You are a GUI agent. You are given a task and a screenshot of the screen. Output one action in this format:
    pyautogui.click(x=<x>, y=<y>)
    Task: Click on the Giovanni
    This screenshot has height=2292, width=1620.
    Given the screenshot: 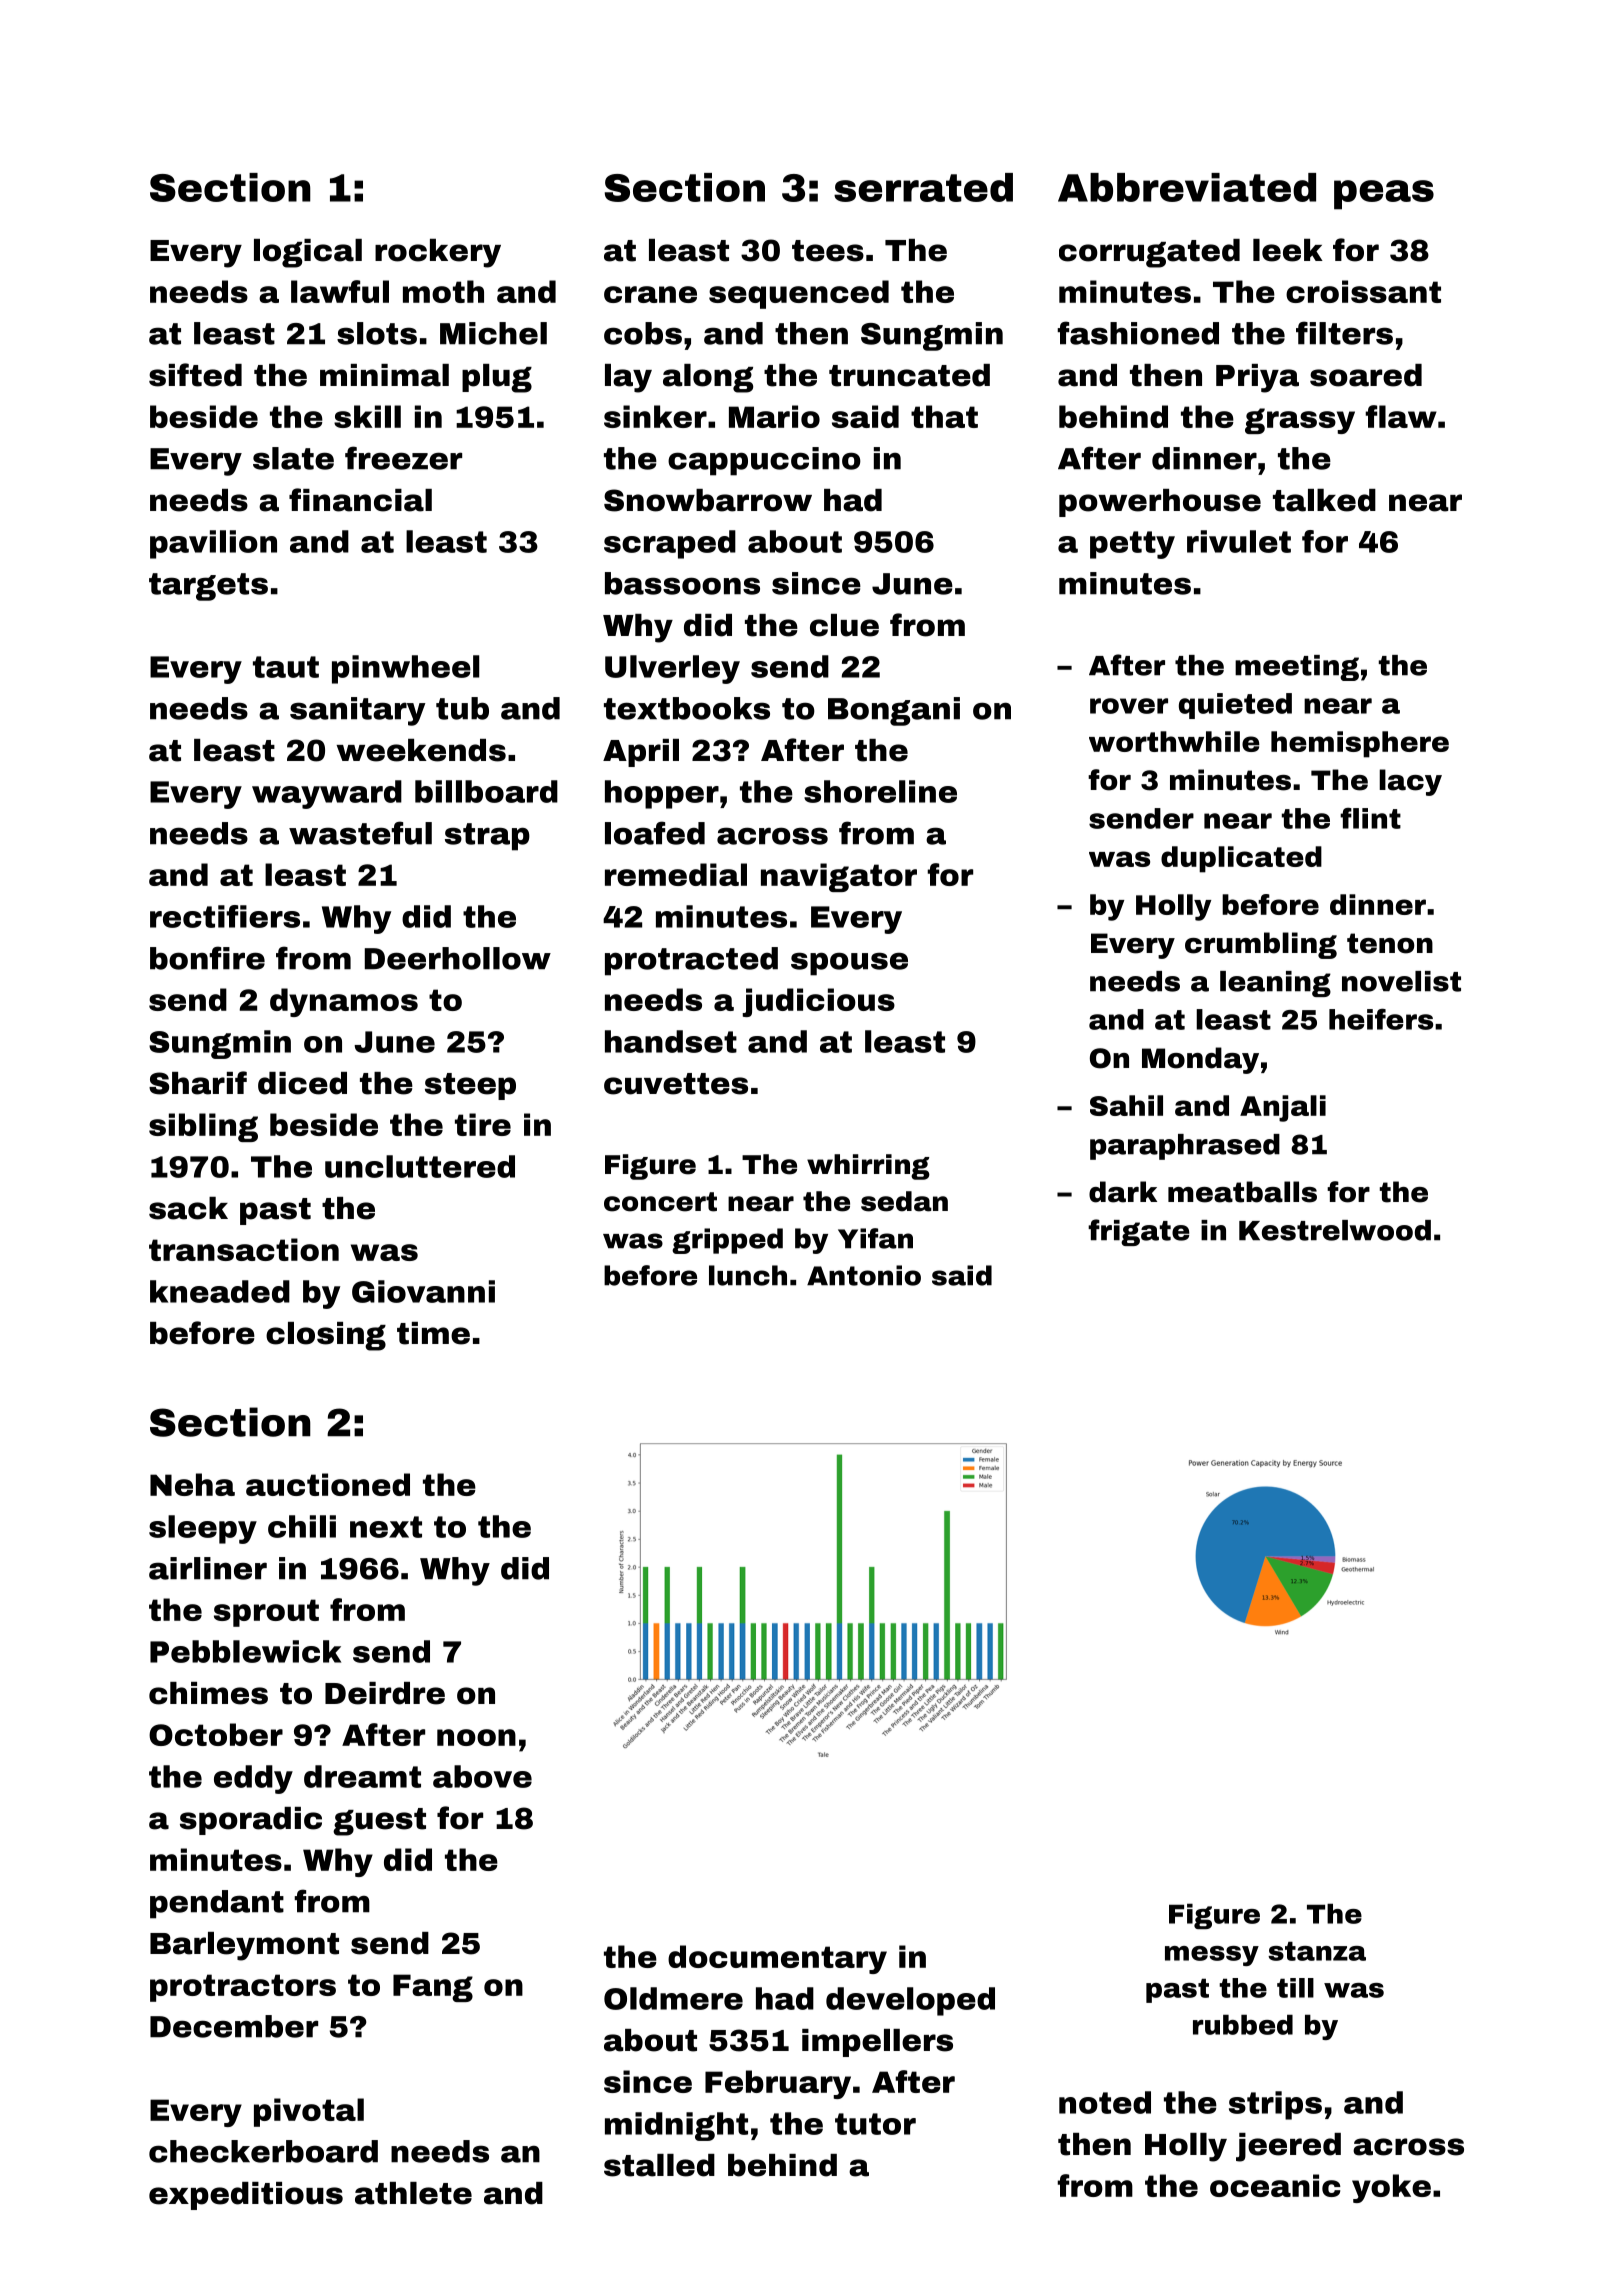 What is the action you would take?
    pyautogui.click(x=423, y=1291)
